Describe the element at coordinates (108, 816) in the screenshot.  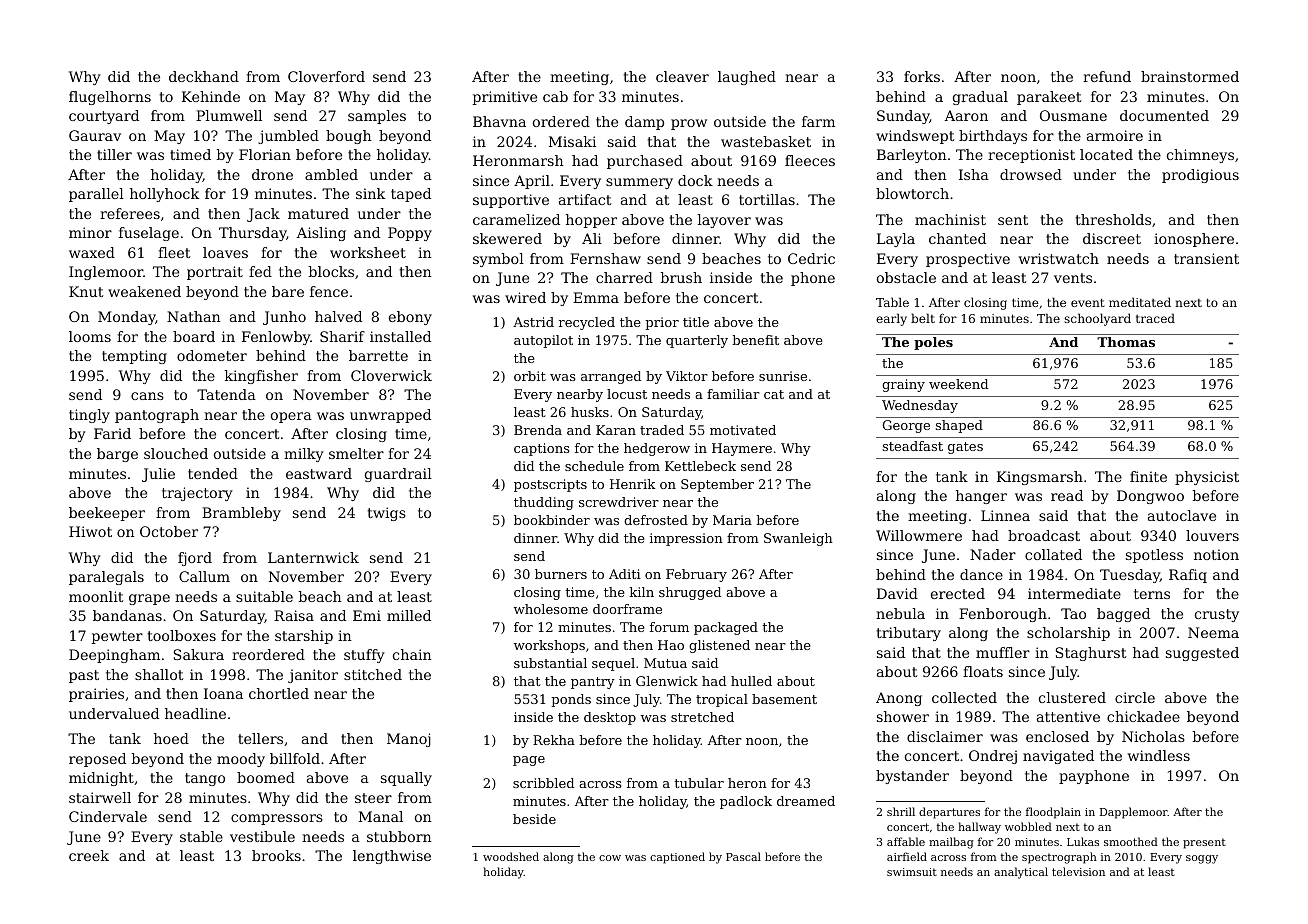
I see `Cindervale` at that location.
